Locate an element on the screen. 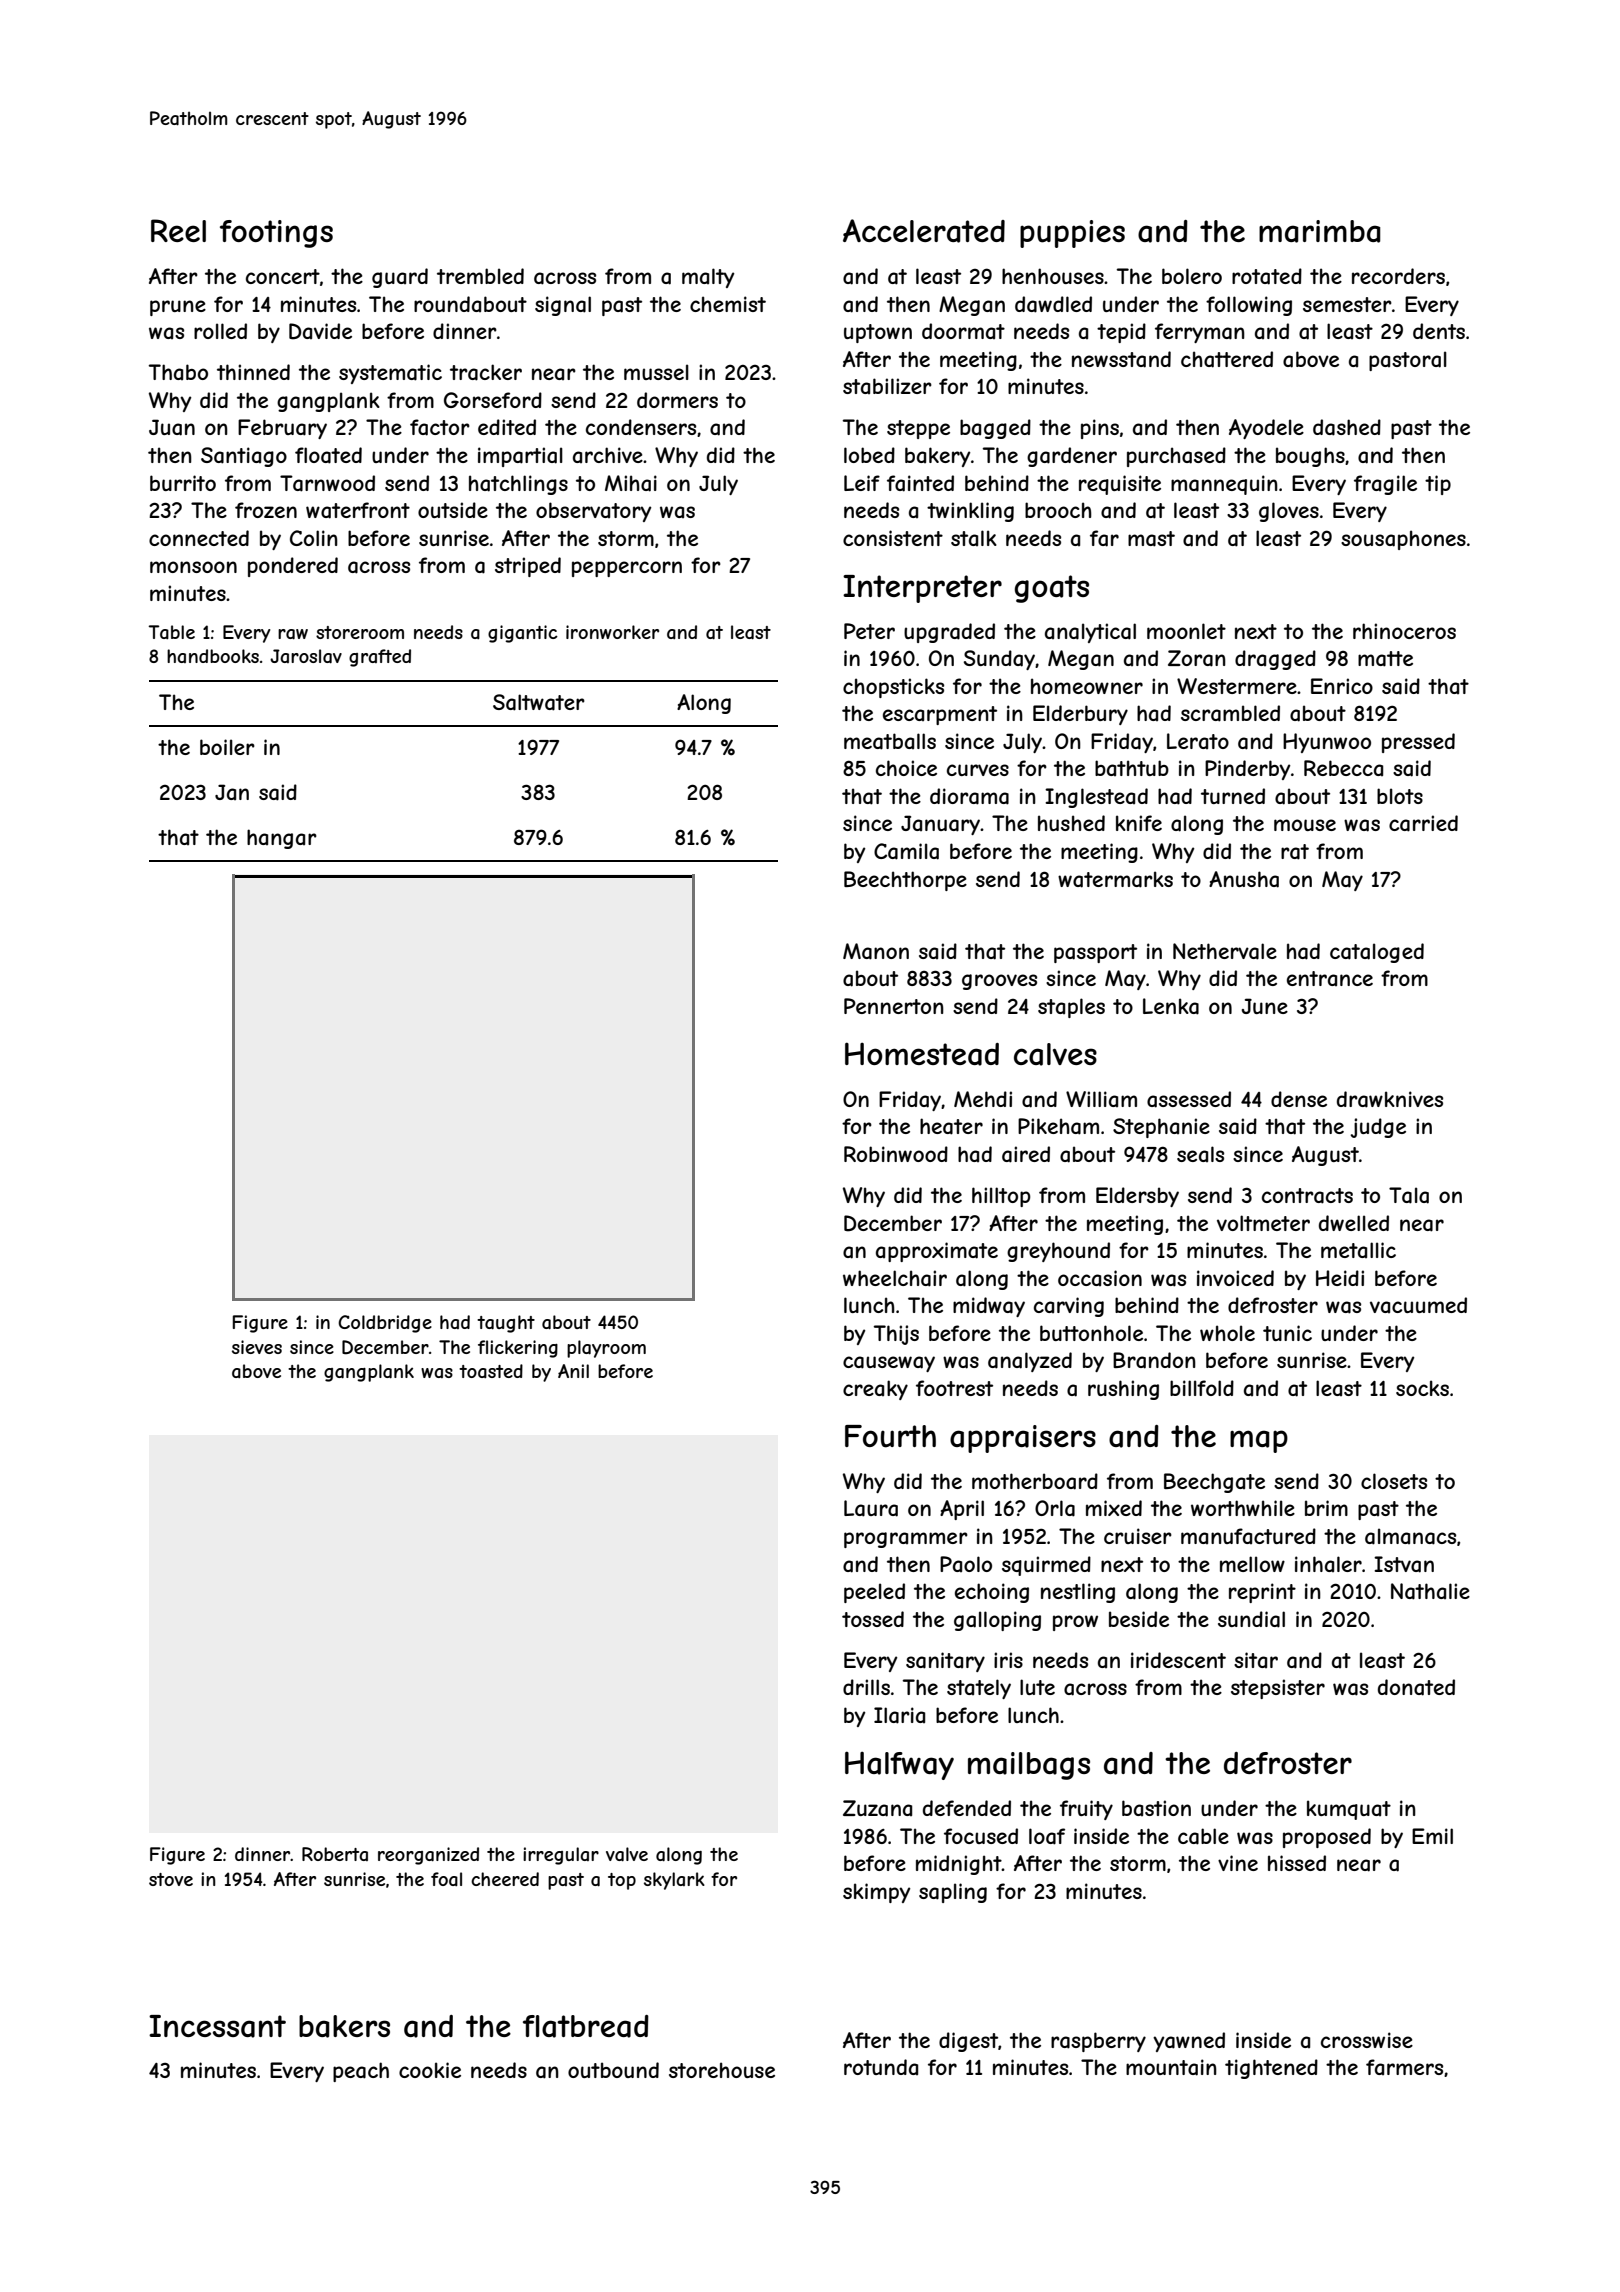 This screenshot has height=2292, width=1620. signal is located at coordinates (563, 306).
